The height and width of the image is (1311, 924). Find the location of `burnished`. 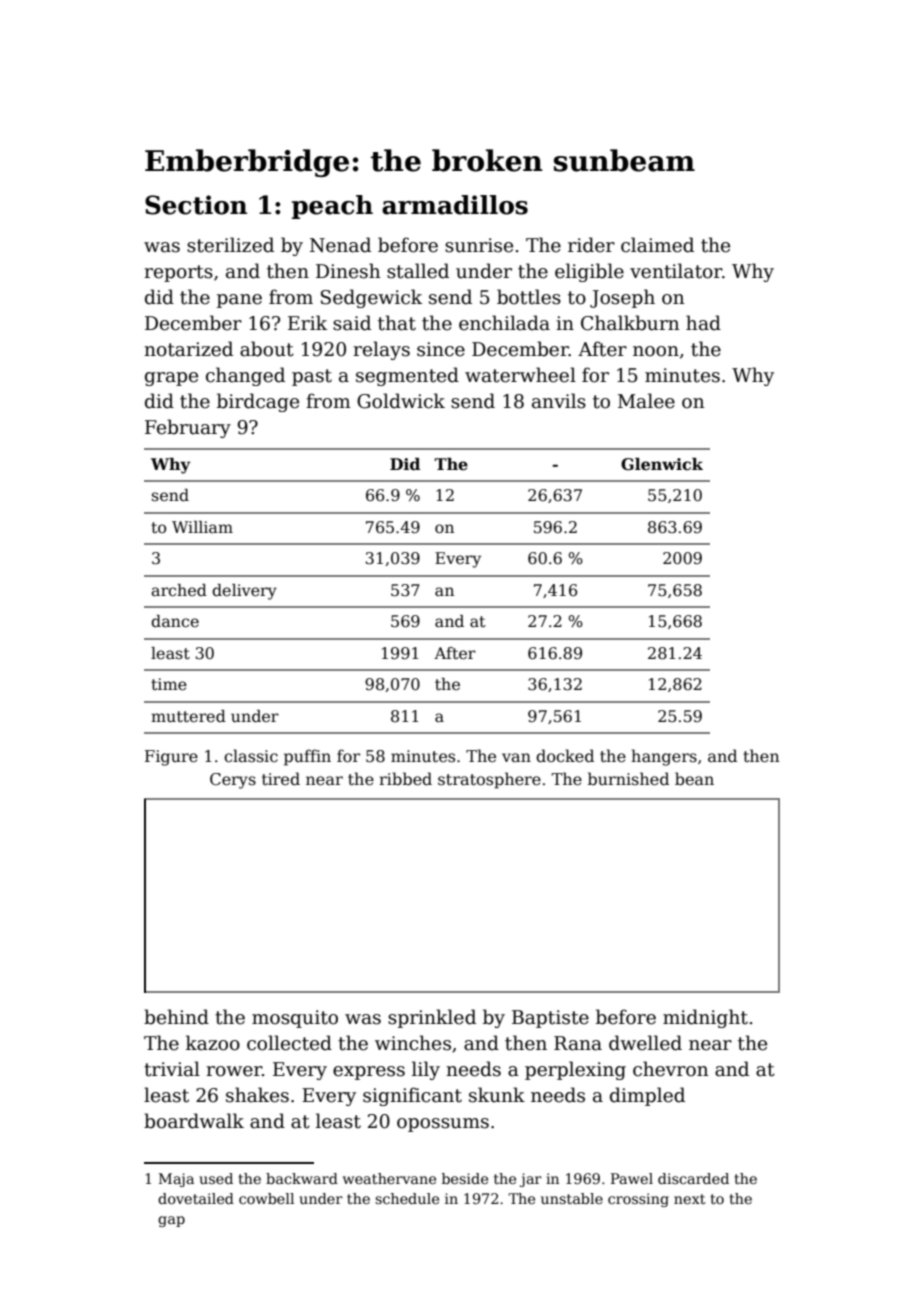

burnished is located at coordinates (628, 779).
